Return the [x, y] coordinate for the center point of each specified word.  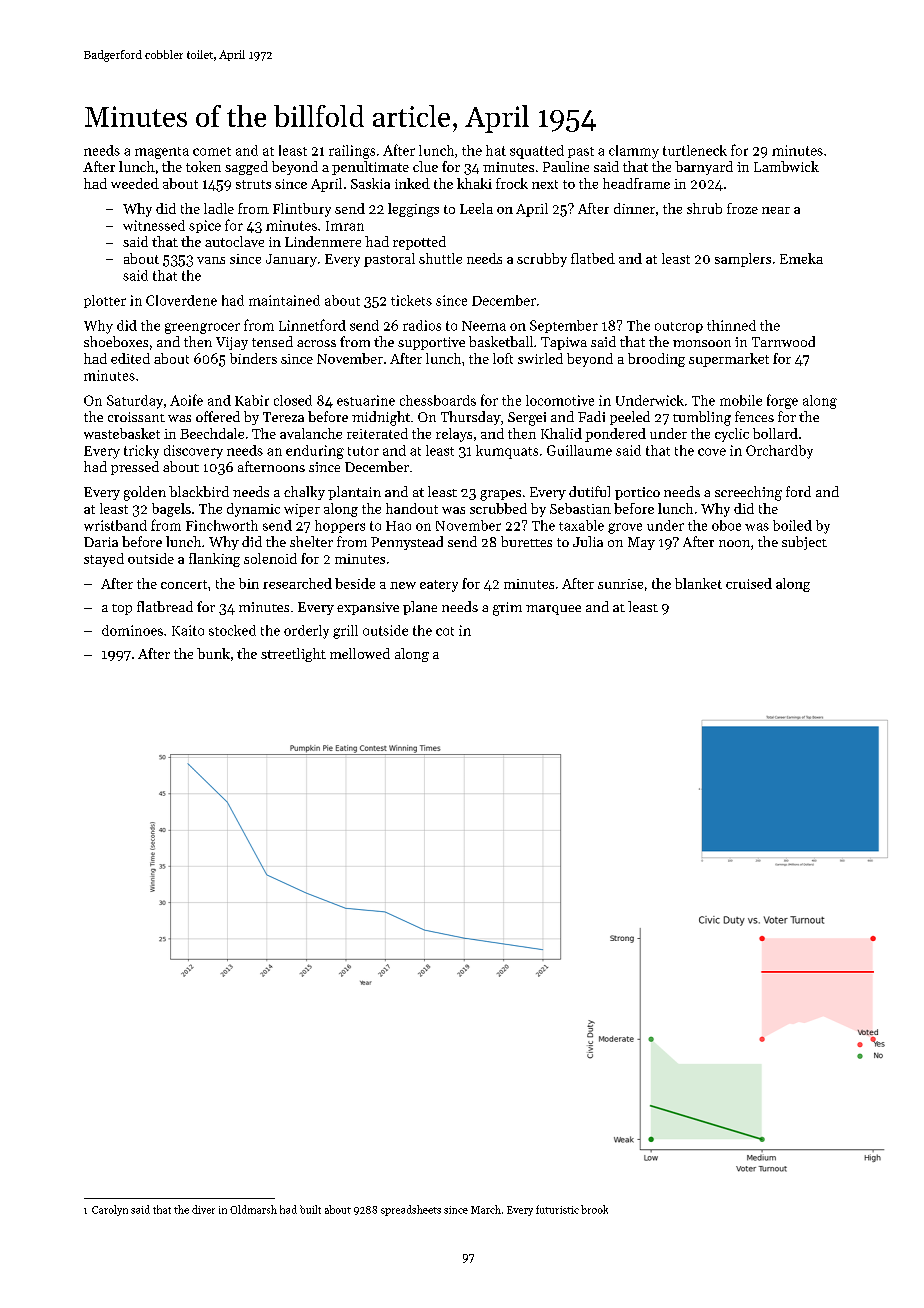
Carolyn [110, 1210]
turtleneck [695, 150]
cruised [749, 583]
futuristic [557, 1209]
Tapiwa [564, 343]
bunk [213, 653]
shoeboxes [116, 341]
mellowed [360, 653]
